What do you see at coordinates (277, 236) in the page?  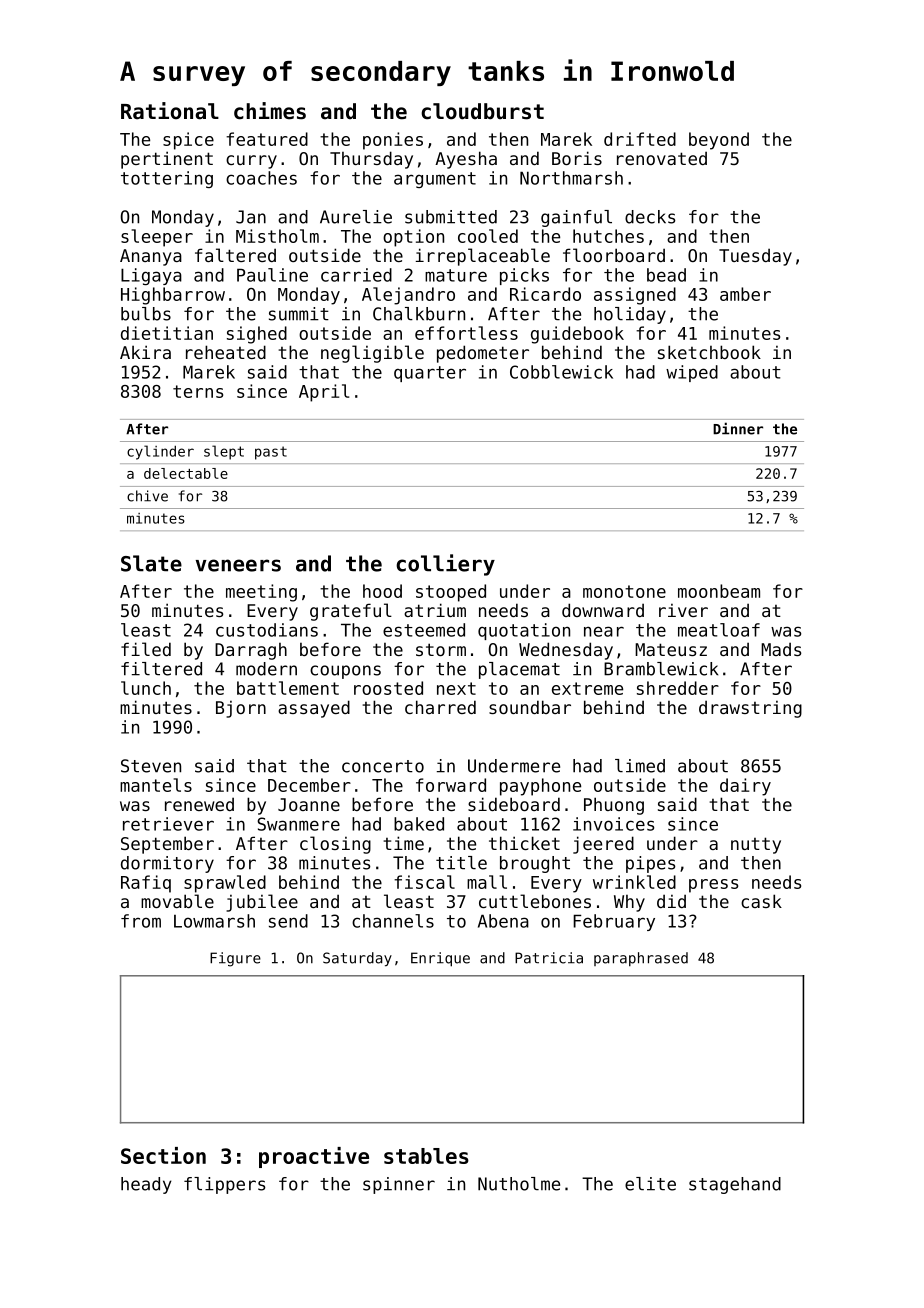 I see `Mistholm` at bounding box center [277, 236].
